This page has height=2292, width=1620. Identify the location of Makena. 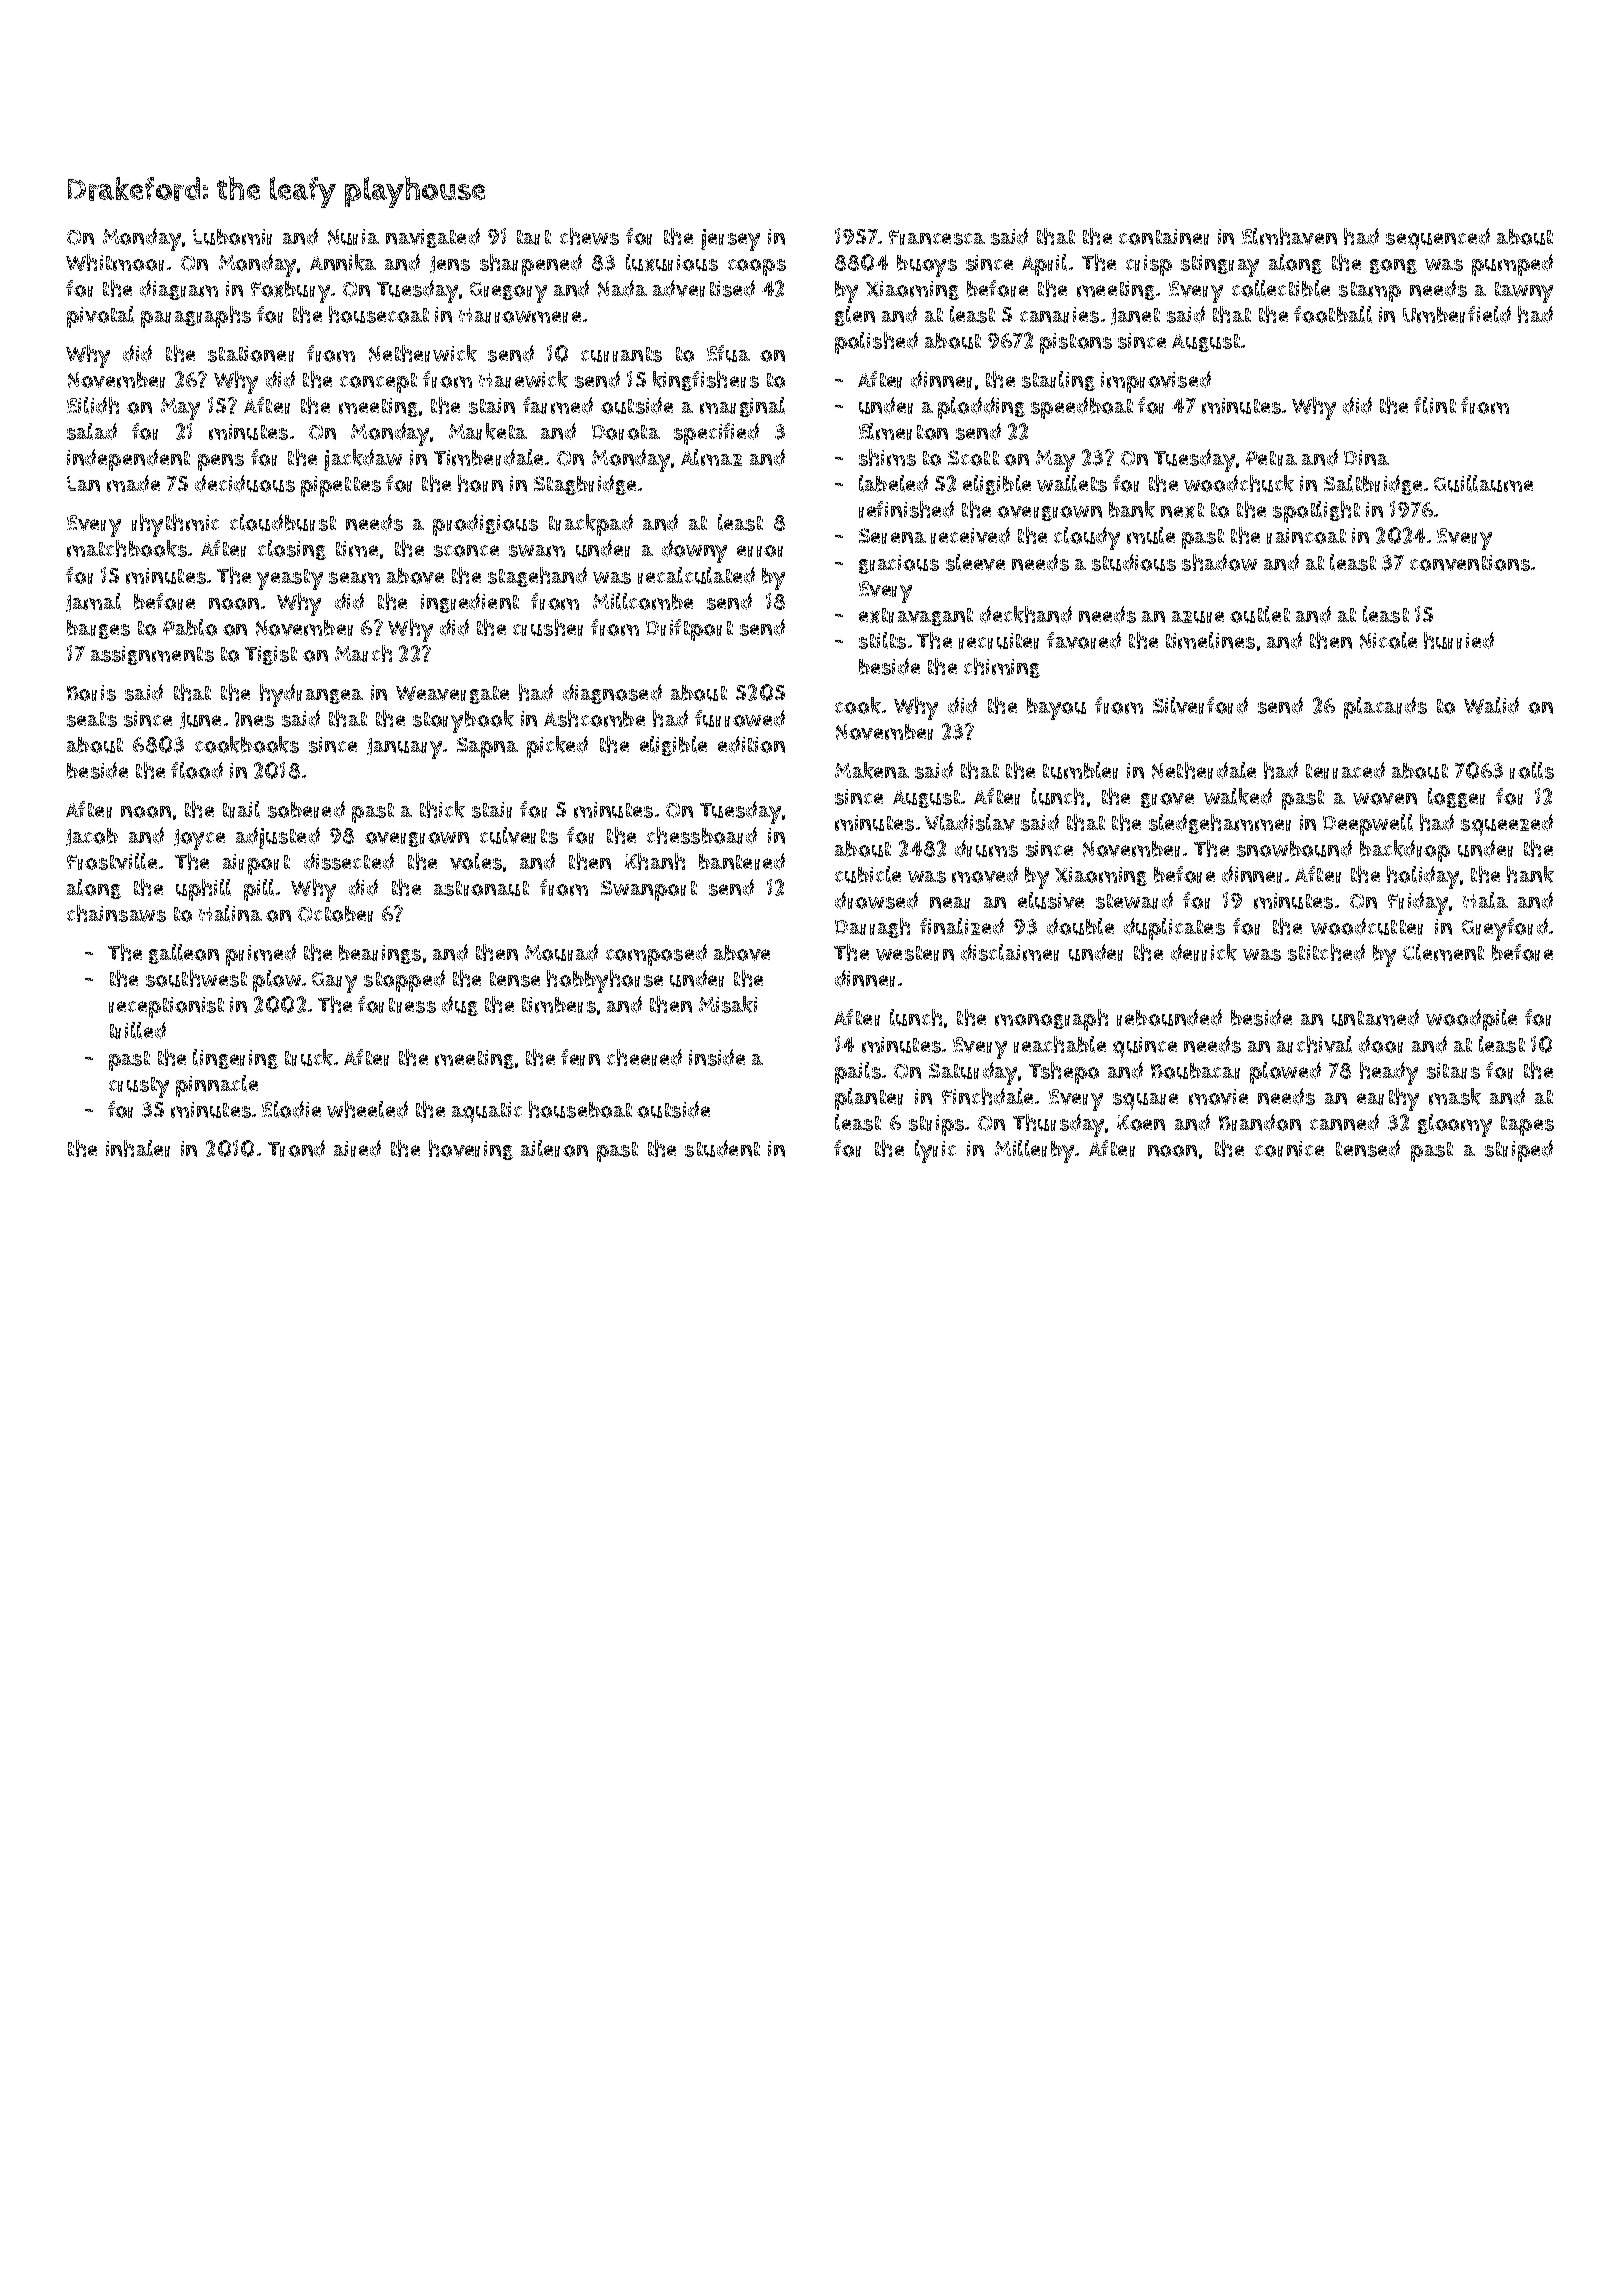
(872, 770).
